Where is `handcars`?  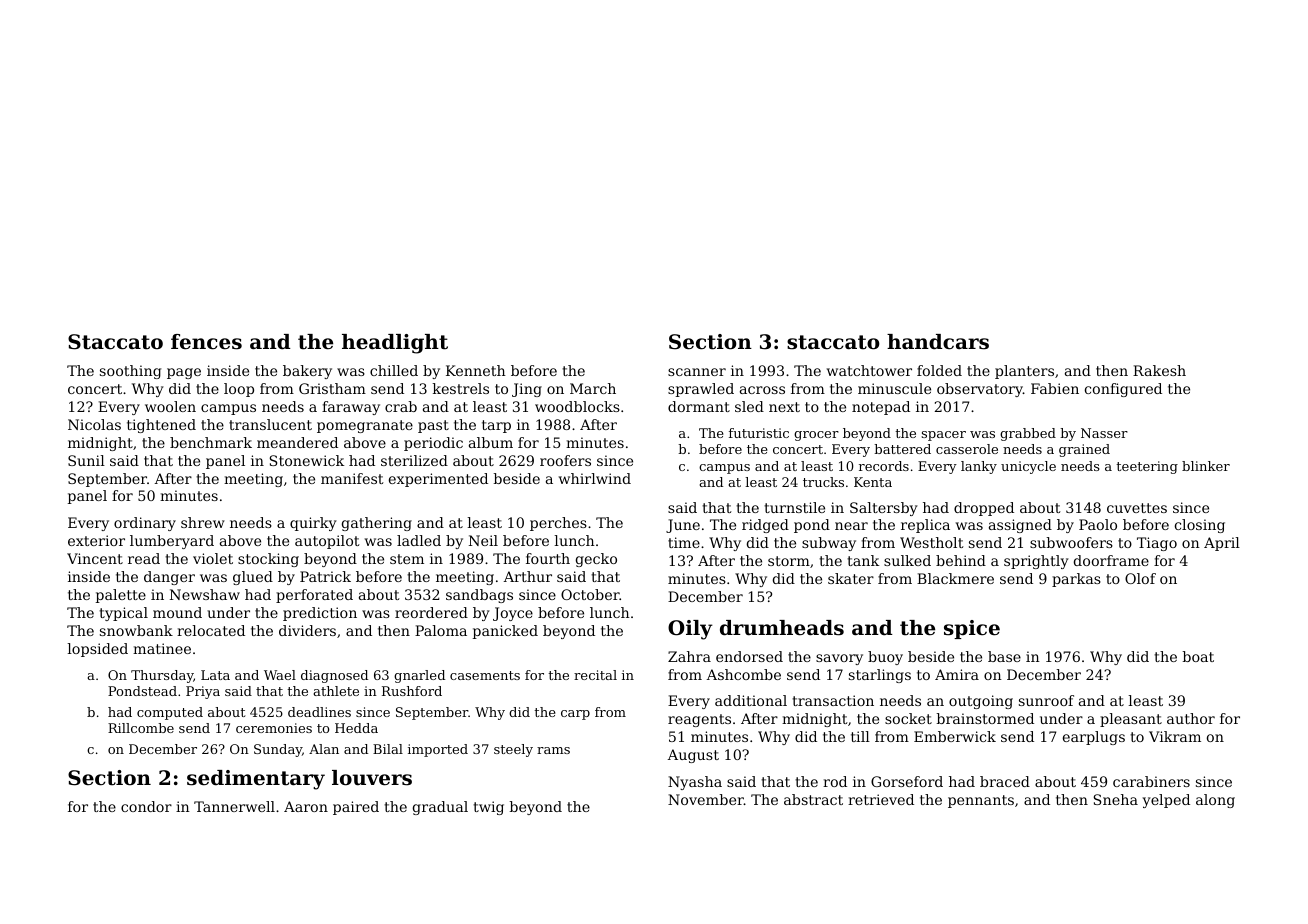 handcars is located at coordinates (938, 342).
